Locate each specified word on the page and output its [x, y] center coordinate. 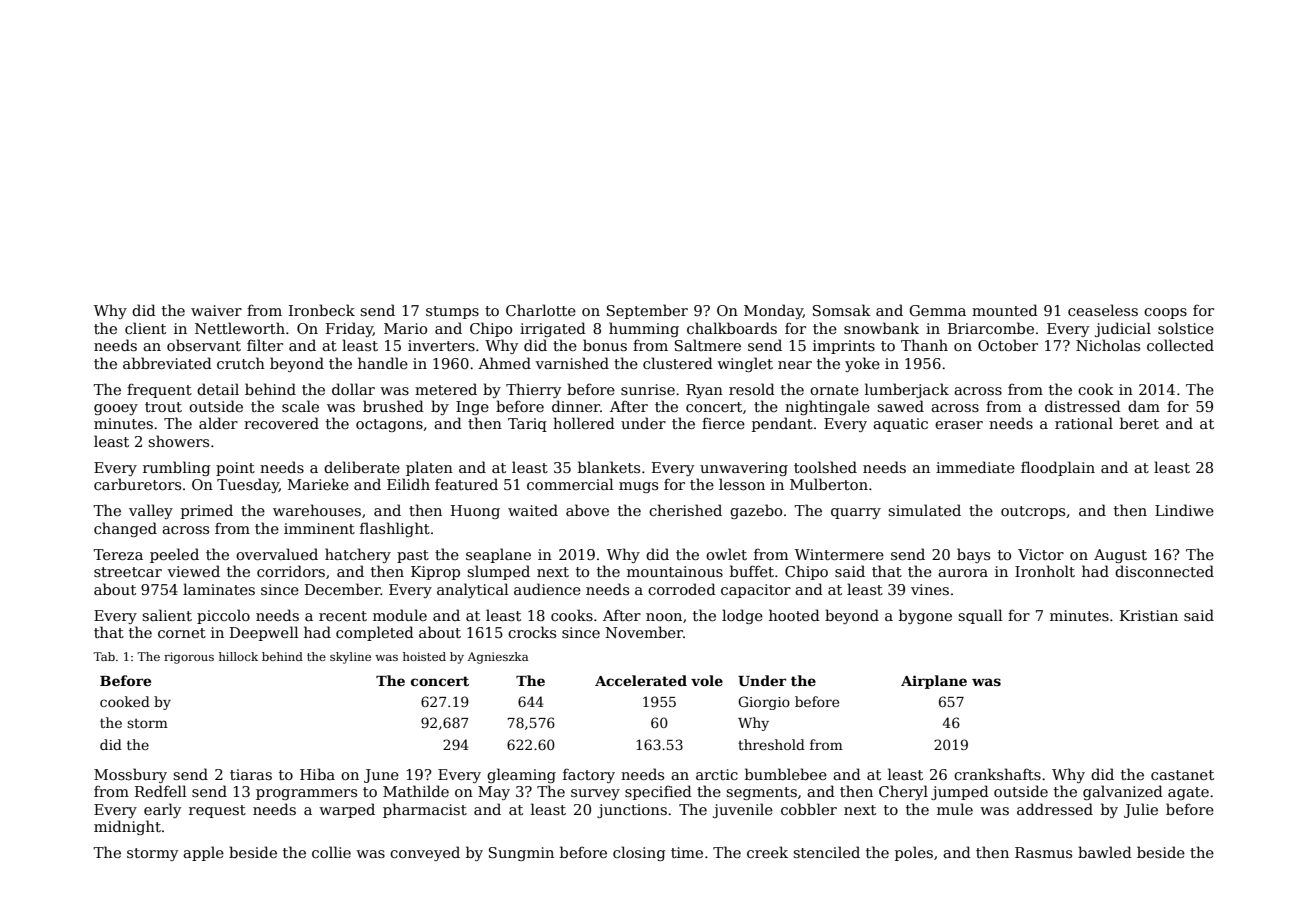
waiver [216, 310]
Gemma [937, 310]
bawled [1105, 852]
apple [203, 853]
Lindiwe [1184, 510]
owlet [726, 554]
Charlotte [541, 310]
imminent [319, 528]
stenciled [826, 852]
